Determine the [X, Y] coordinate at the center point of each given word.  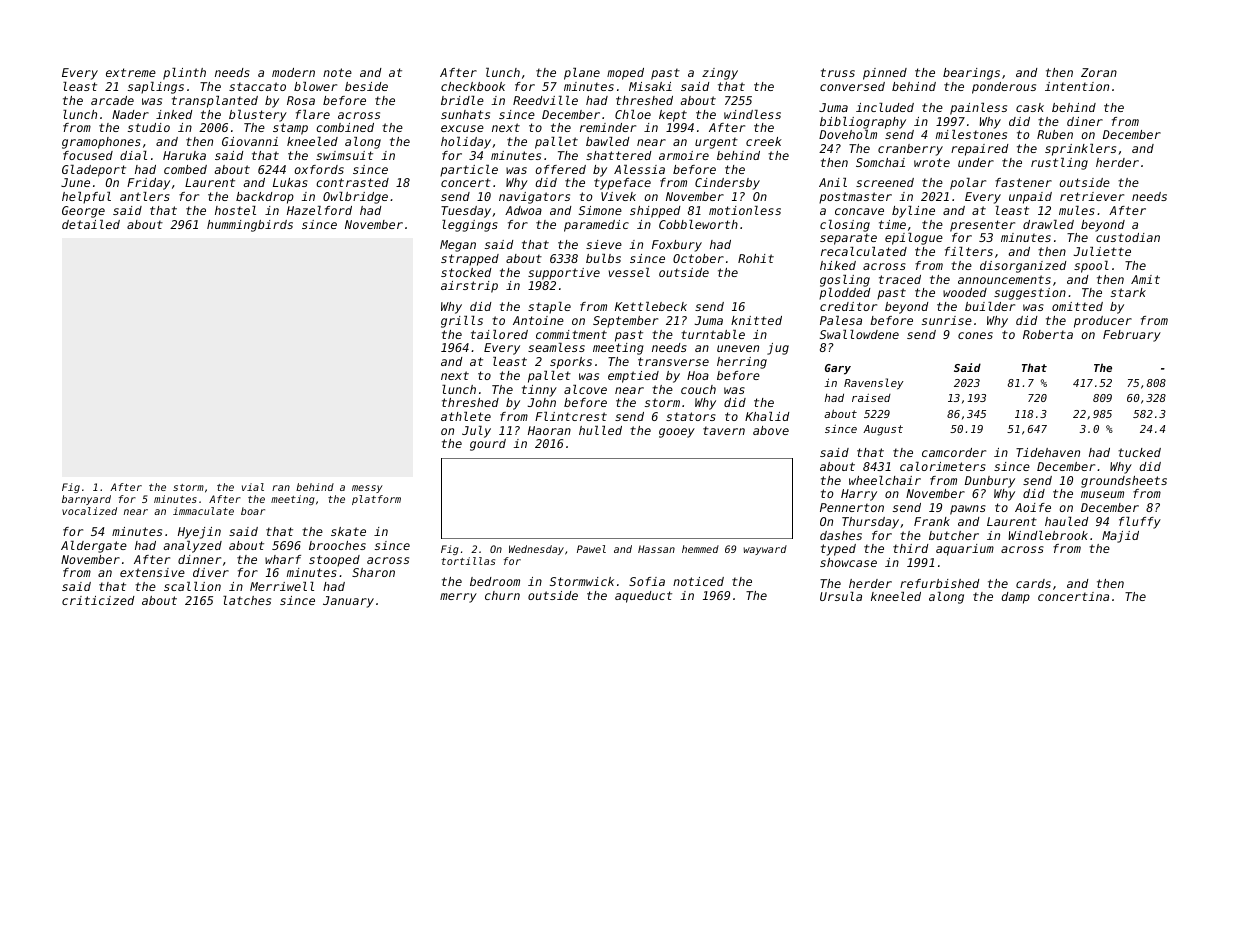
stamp [290, 129]
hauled [1067, 521]
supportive [564, 274]
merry [458, 598]
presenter [982, 226]
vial [253, 487]
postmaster [855, 198]
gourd [488, 445]
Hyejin [199, 533]
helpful [86, 198]
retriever [1092, 196]
